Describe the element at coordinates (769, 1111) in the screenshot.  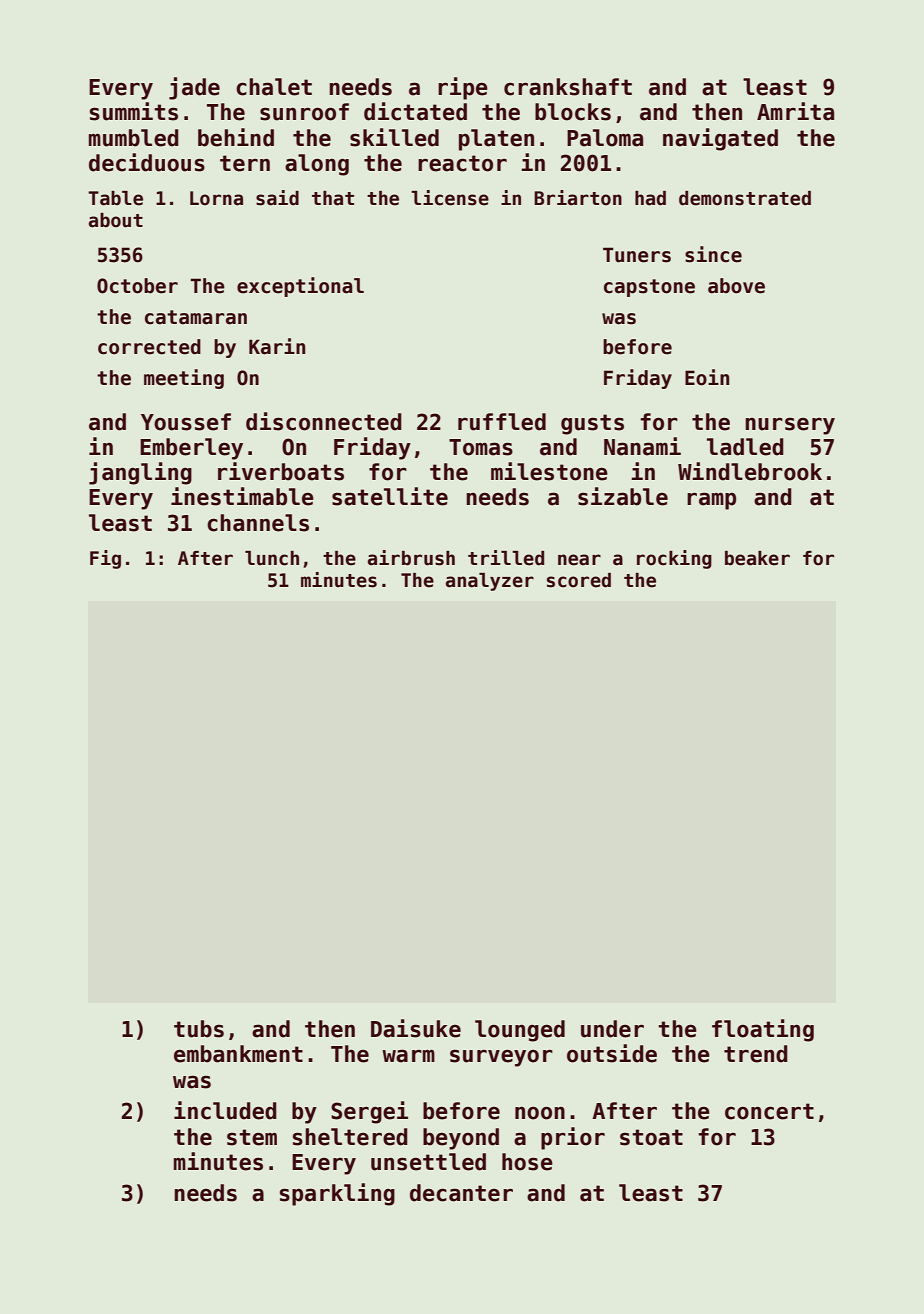
I see `concert` at that location.
